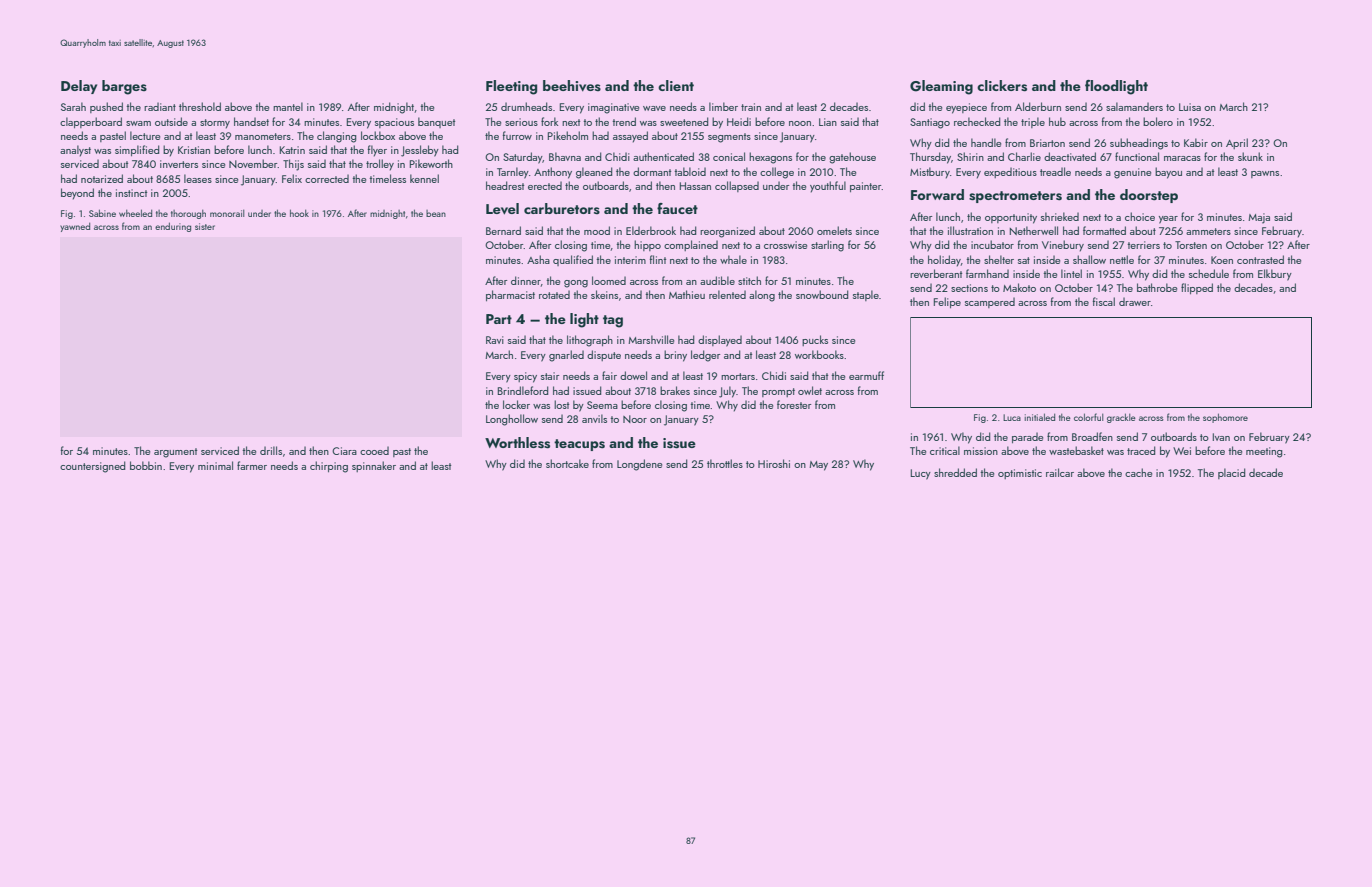 This document has width=1372, height=887. Describe the element at coordinates (525, 377) in the document. I see `spicy` at that location.
